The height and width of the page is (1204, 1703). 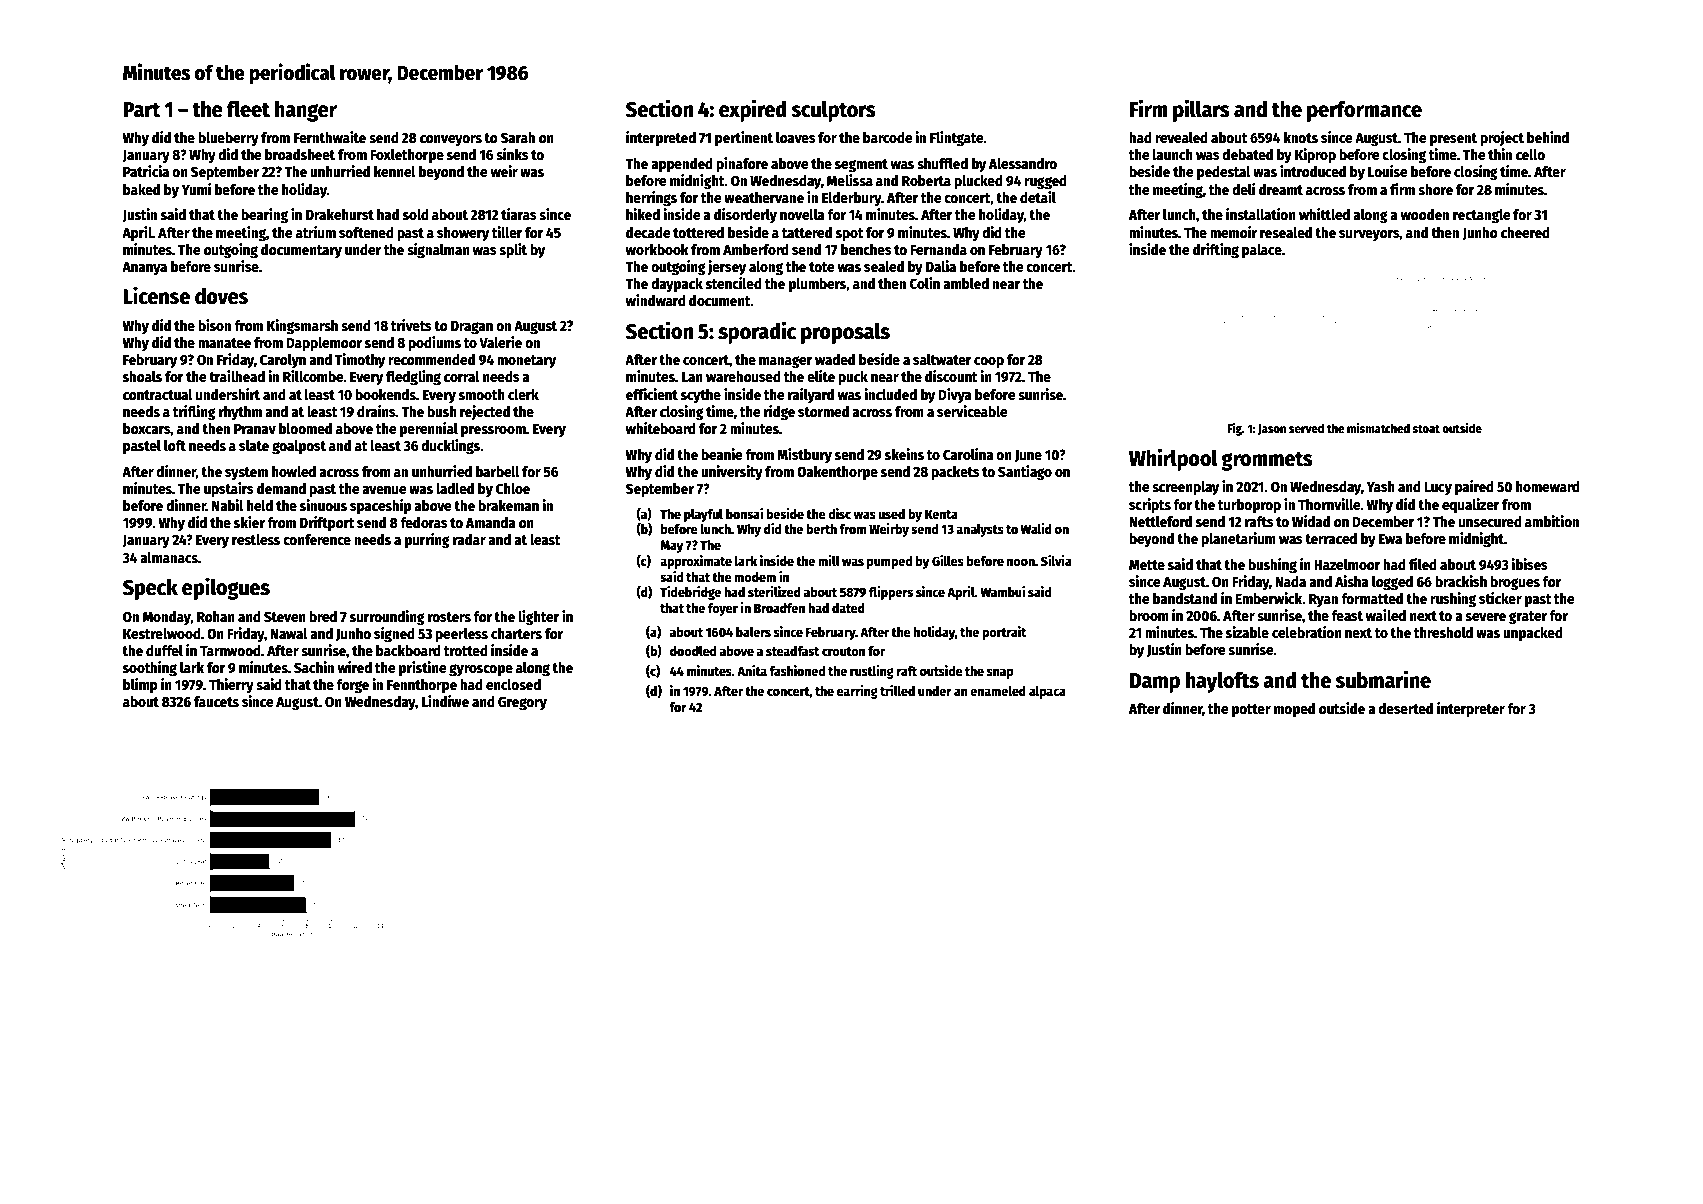 I want to click on fleet, so click(x=248, y=109).
